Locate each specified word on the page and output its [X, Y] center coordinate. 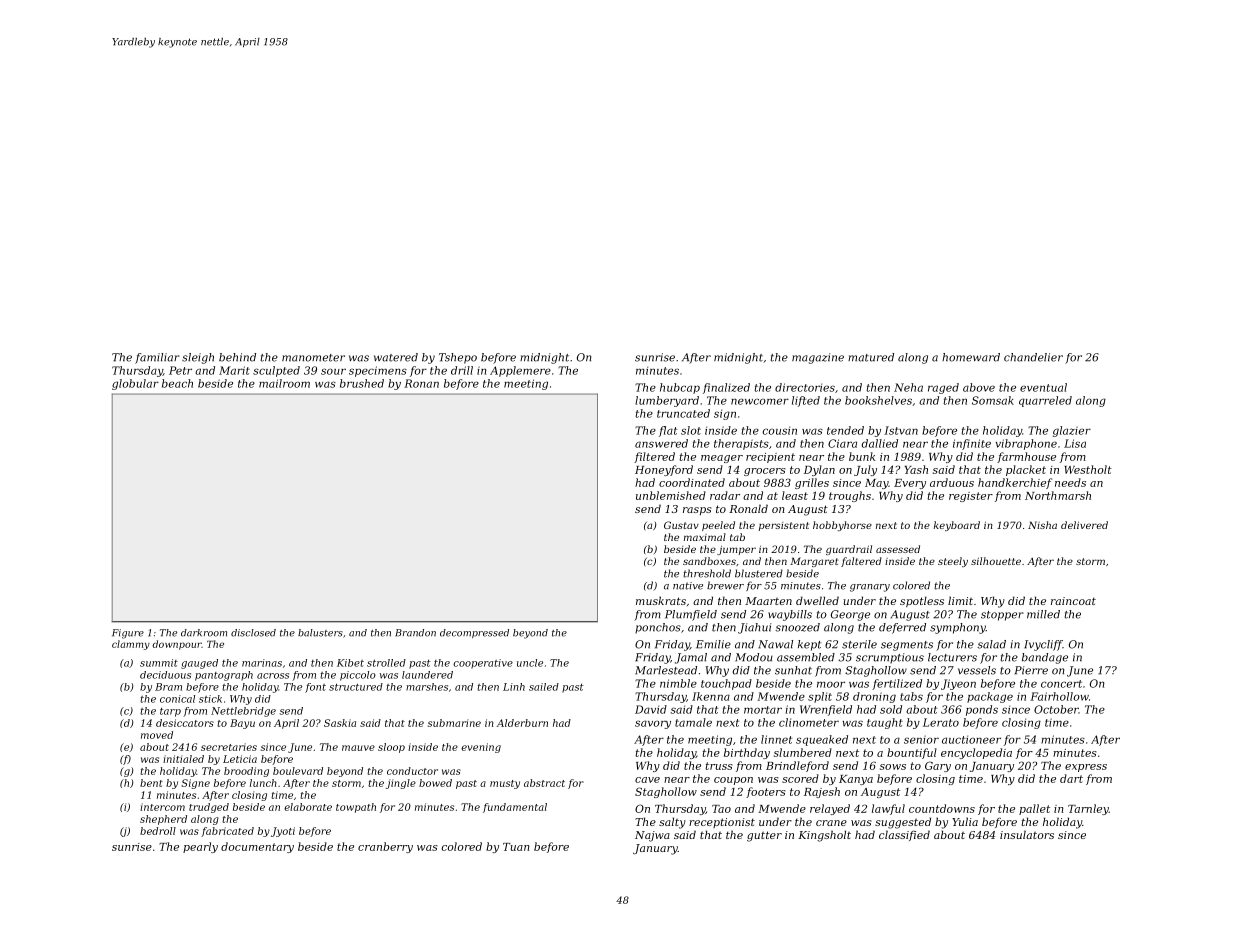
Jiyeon [958, 684]
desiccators [185, 723]
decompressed [474, 633]
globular [135, 384]
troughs [850, 496]
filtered [654, 457]
